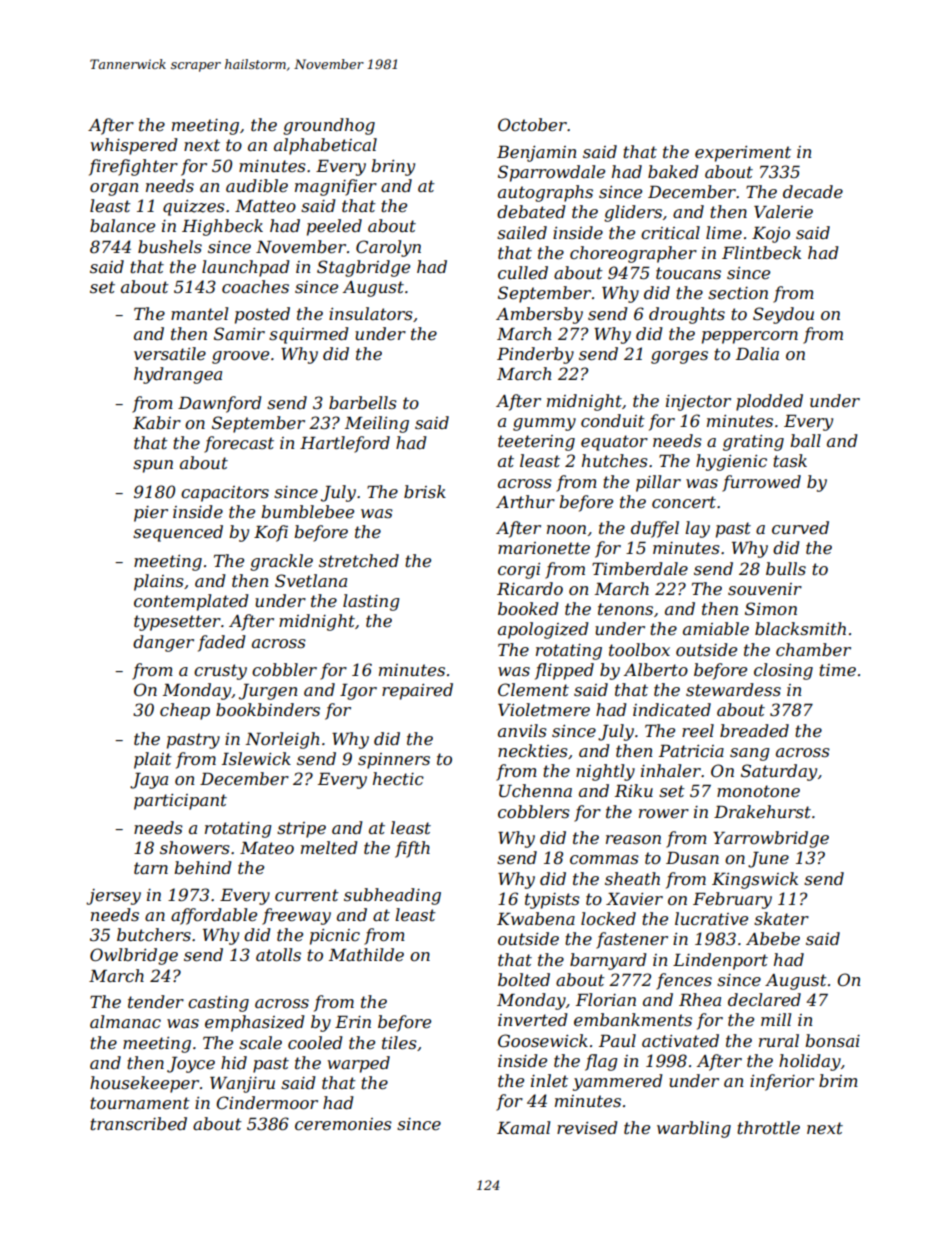 The height and width of the screenshot is (1233, 952). I want to click on Pinderby, so click(535, 355).
